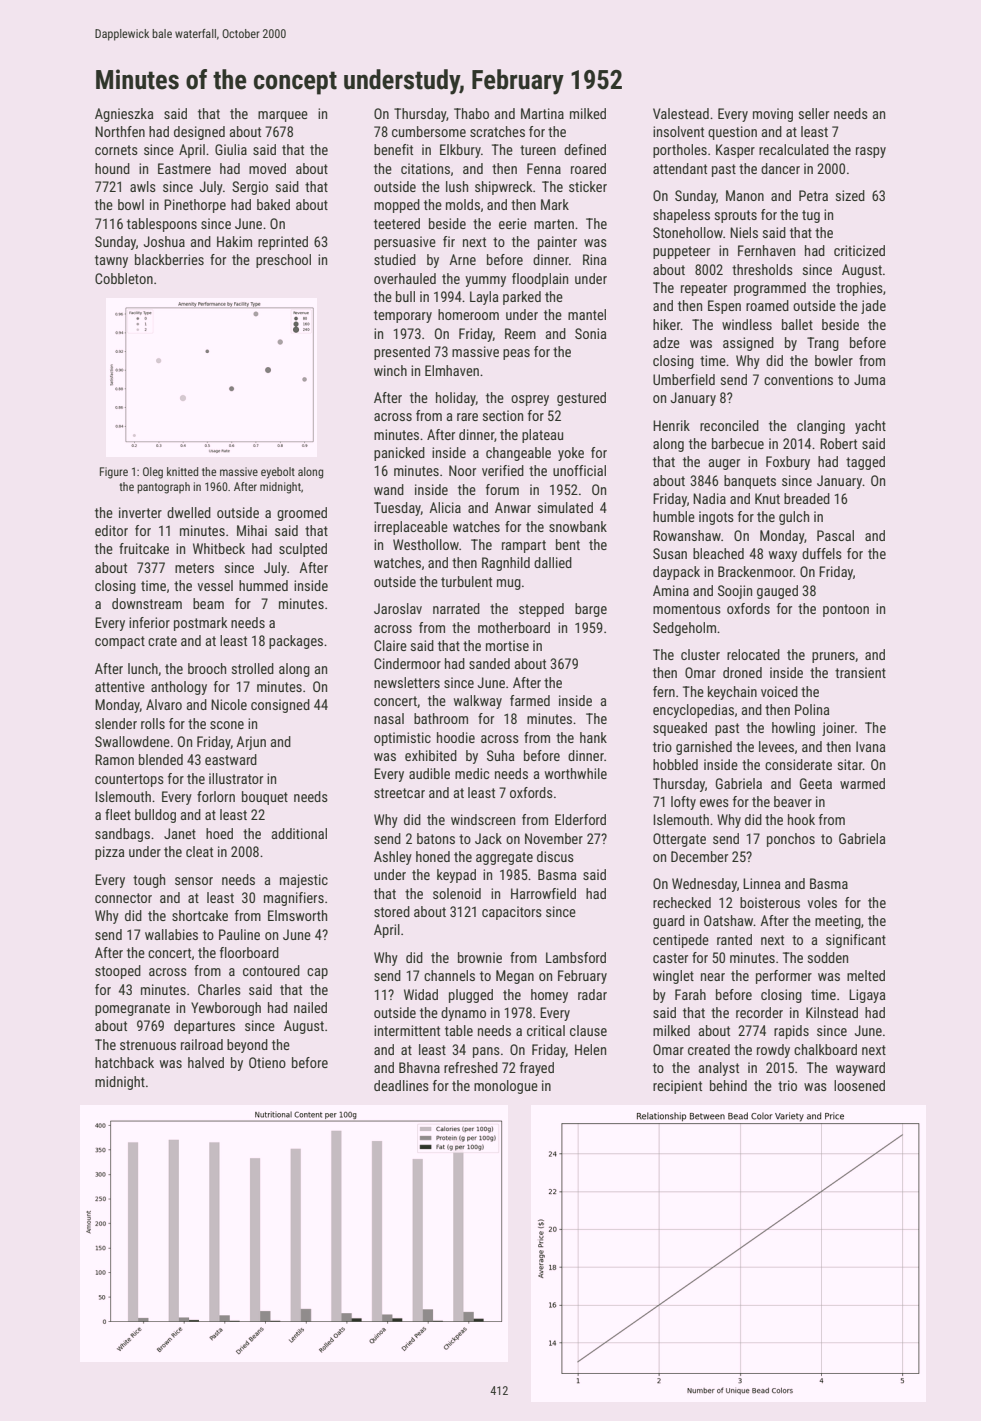  What do you see at coordinates (506, 1087) in the screenshot?
I see `monologue` at bounding box center [506, 1087].
